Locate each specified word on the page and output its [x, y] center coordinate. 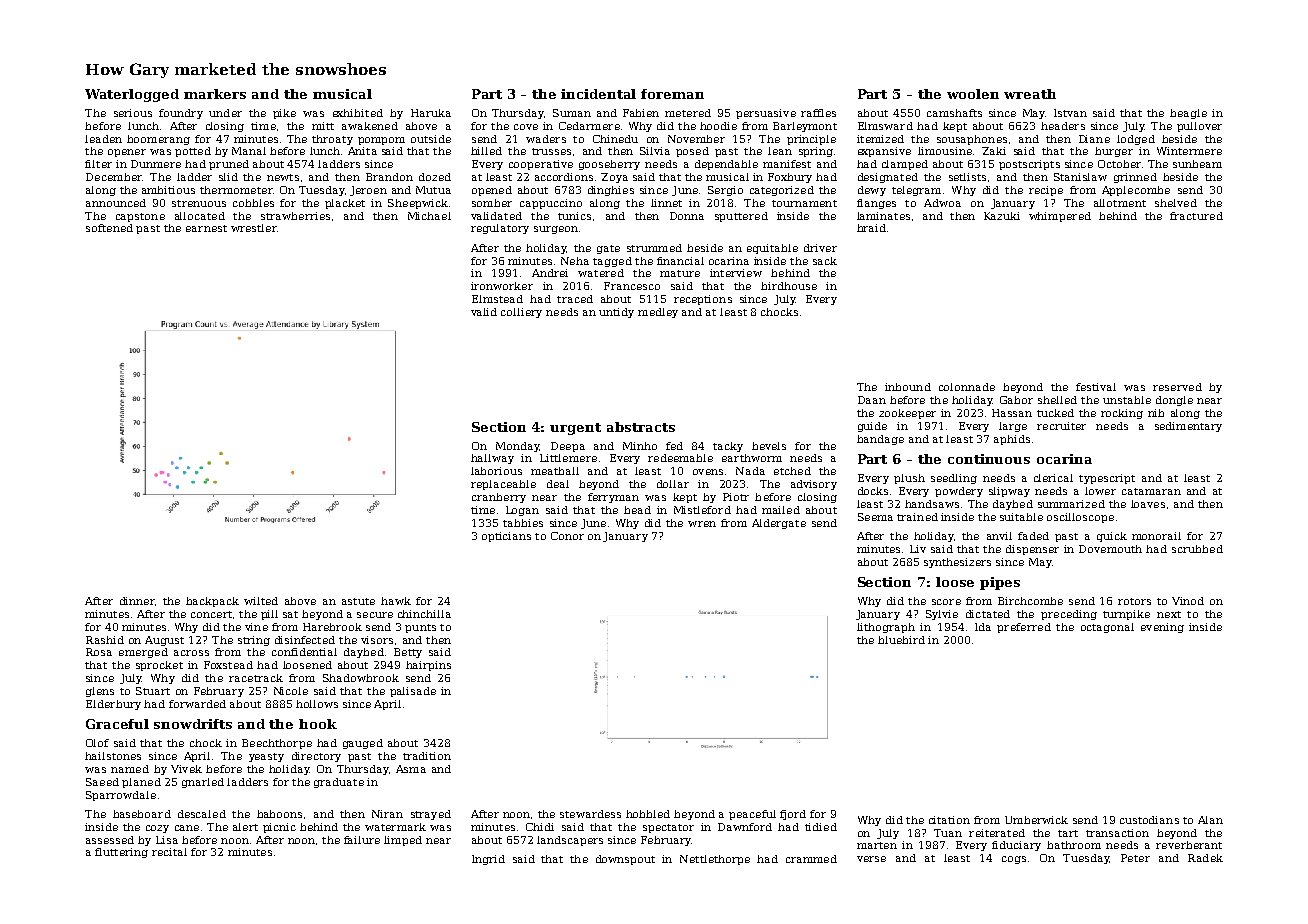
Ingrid [488, 860]
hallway [492, 459]
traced [575, 299]
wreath [1030, 94]
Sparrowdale [121, 796]
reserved [1177, 387]
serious [133, 113]
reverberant [1189, 845]
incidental [598, 94]
